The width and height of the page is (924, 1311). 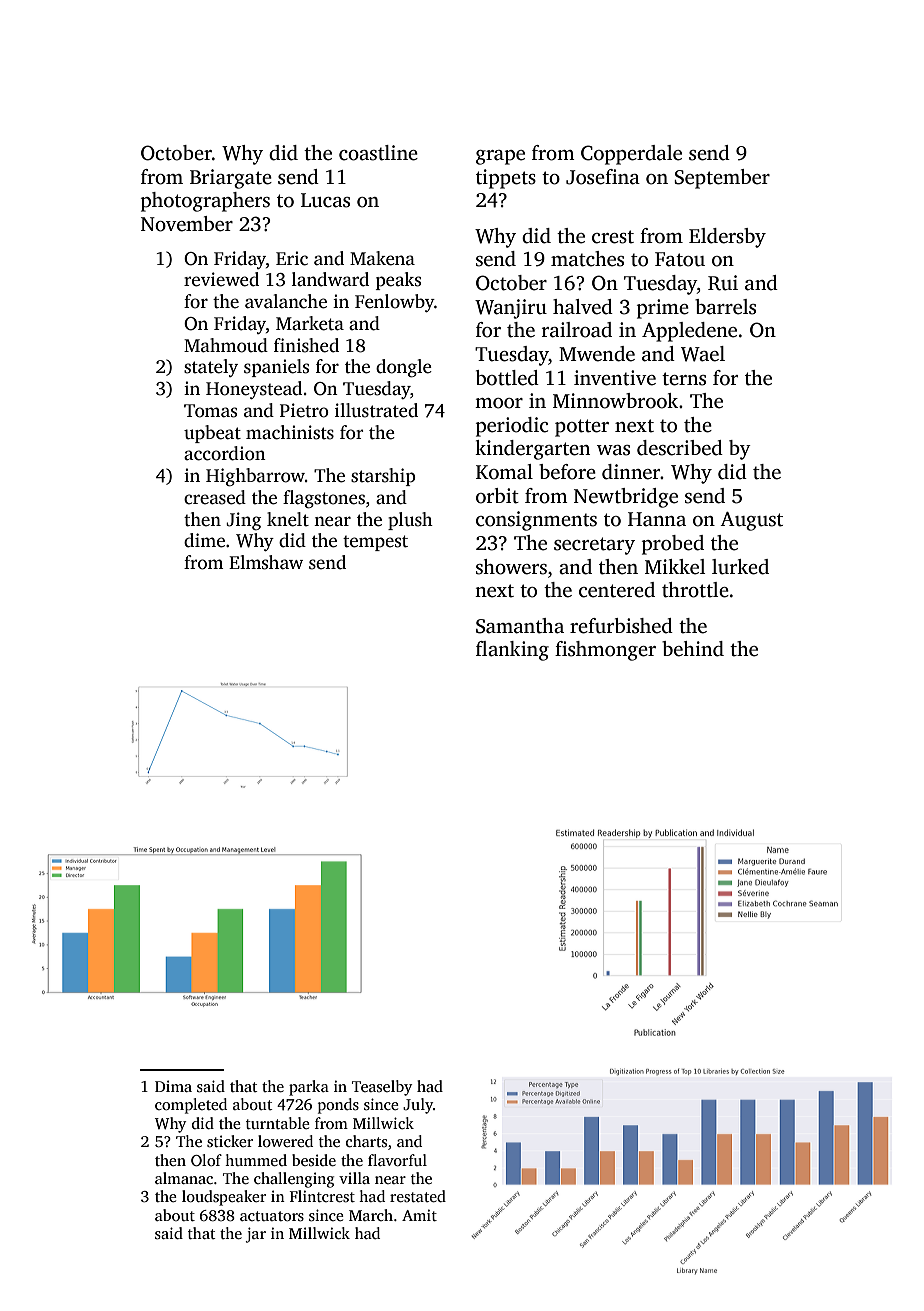 What do you see at coordinates (266, 562) in the page?
I see `Elmshaw` at bounding box center [266, 562].
